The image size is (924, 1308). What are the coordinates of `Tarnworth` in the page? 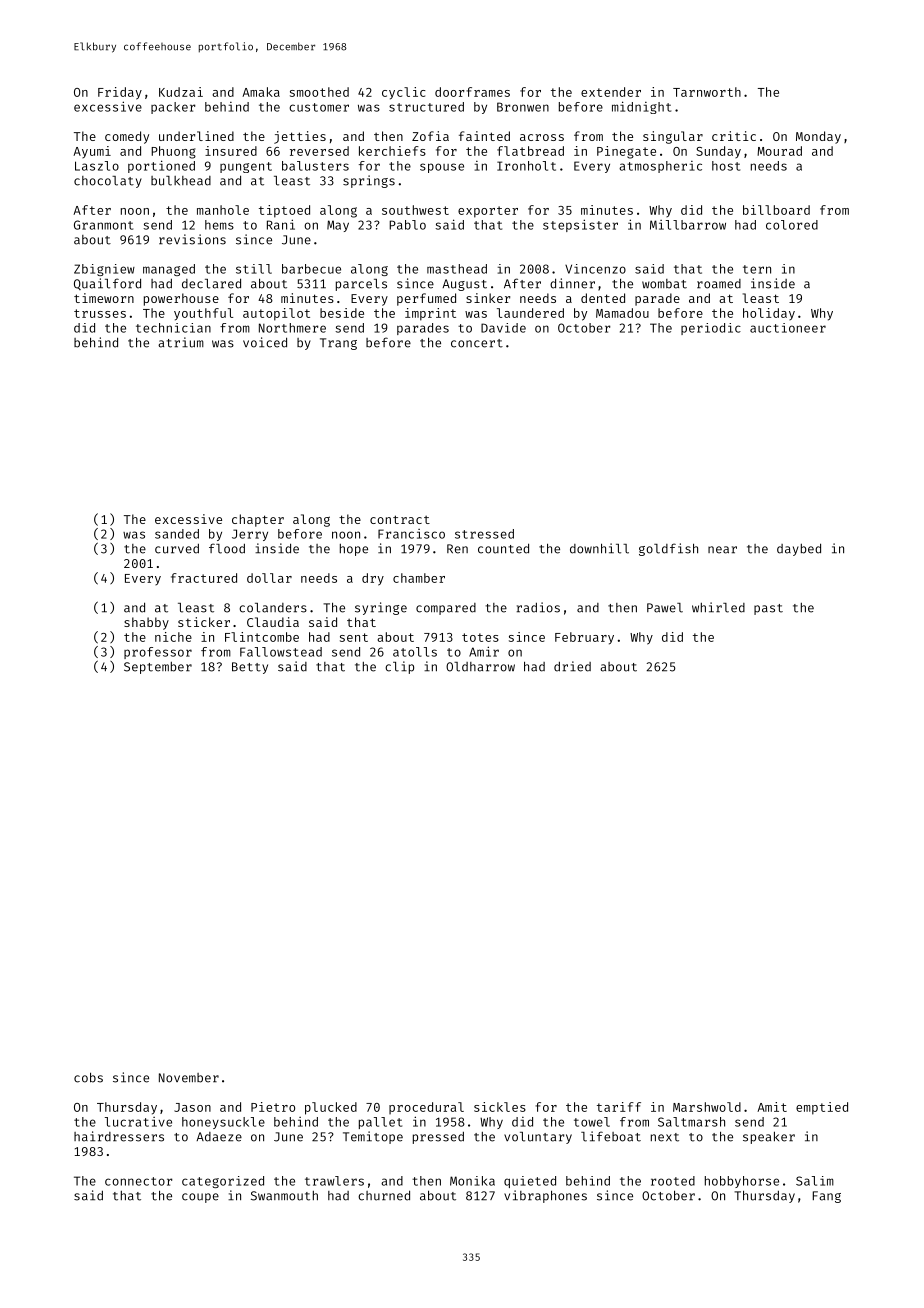 It's located at (707, 92).
